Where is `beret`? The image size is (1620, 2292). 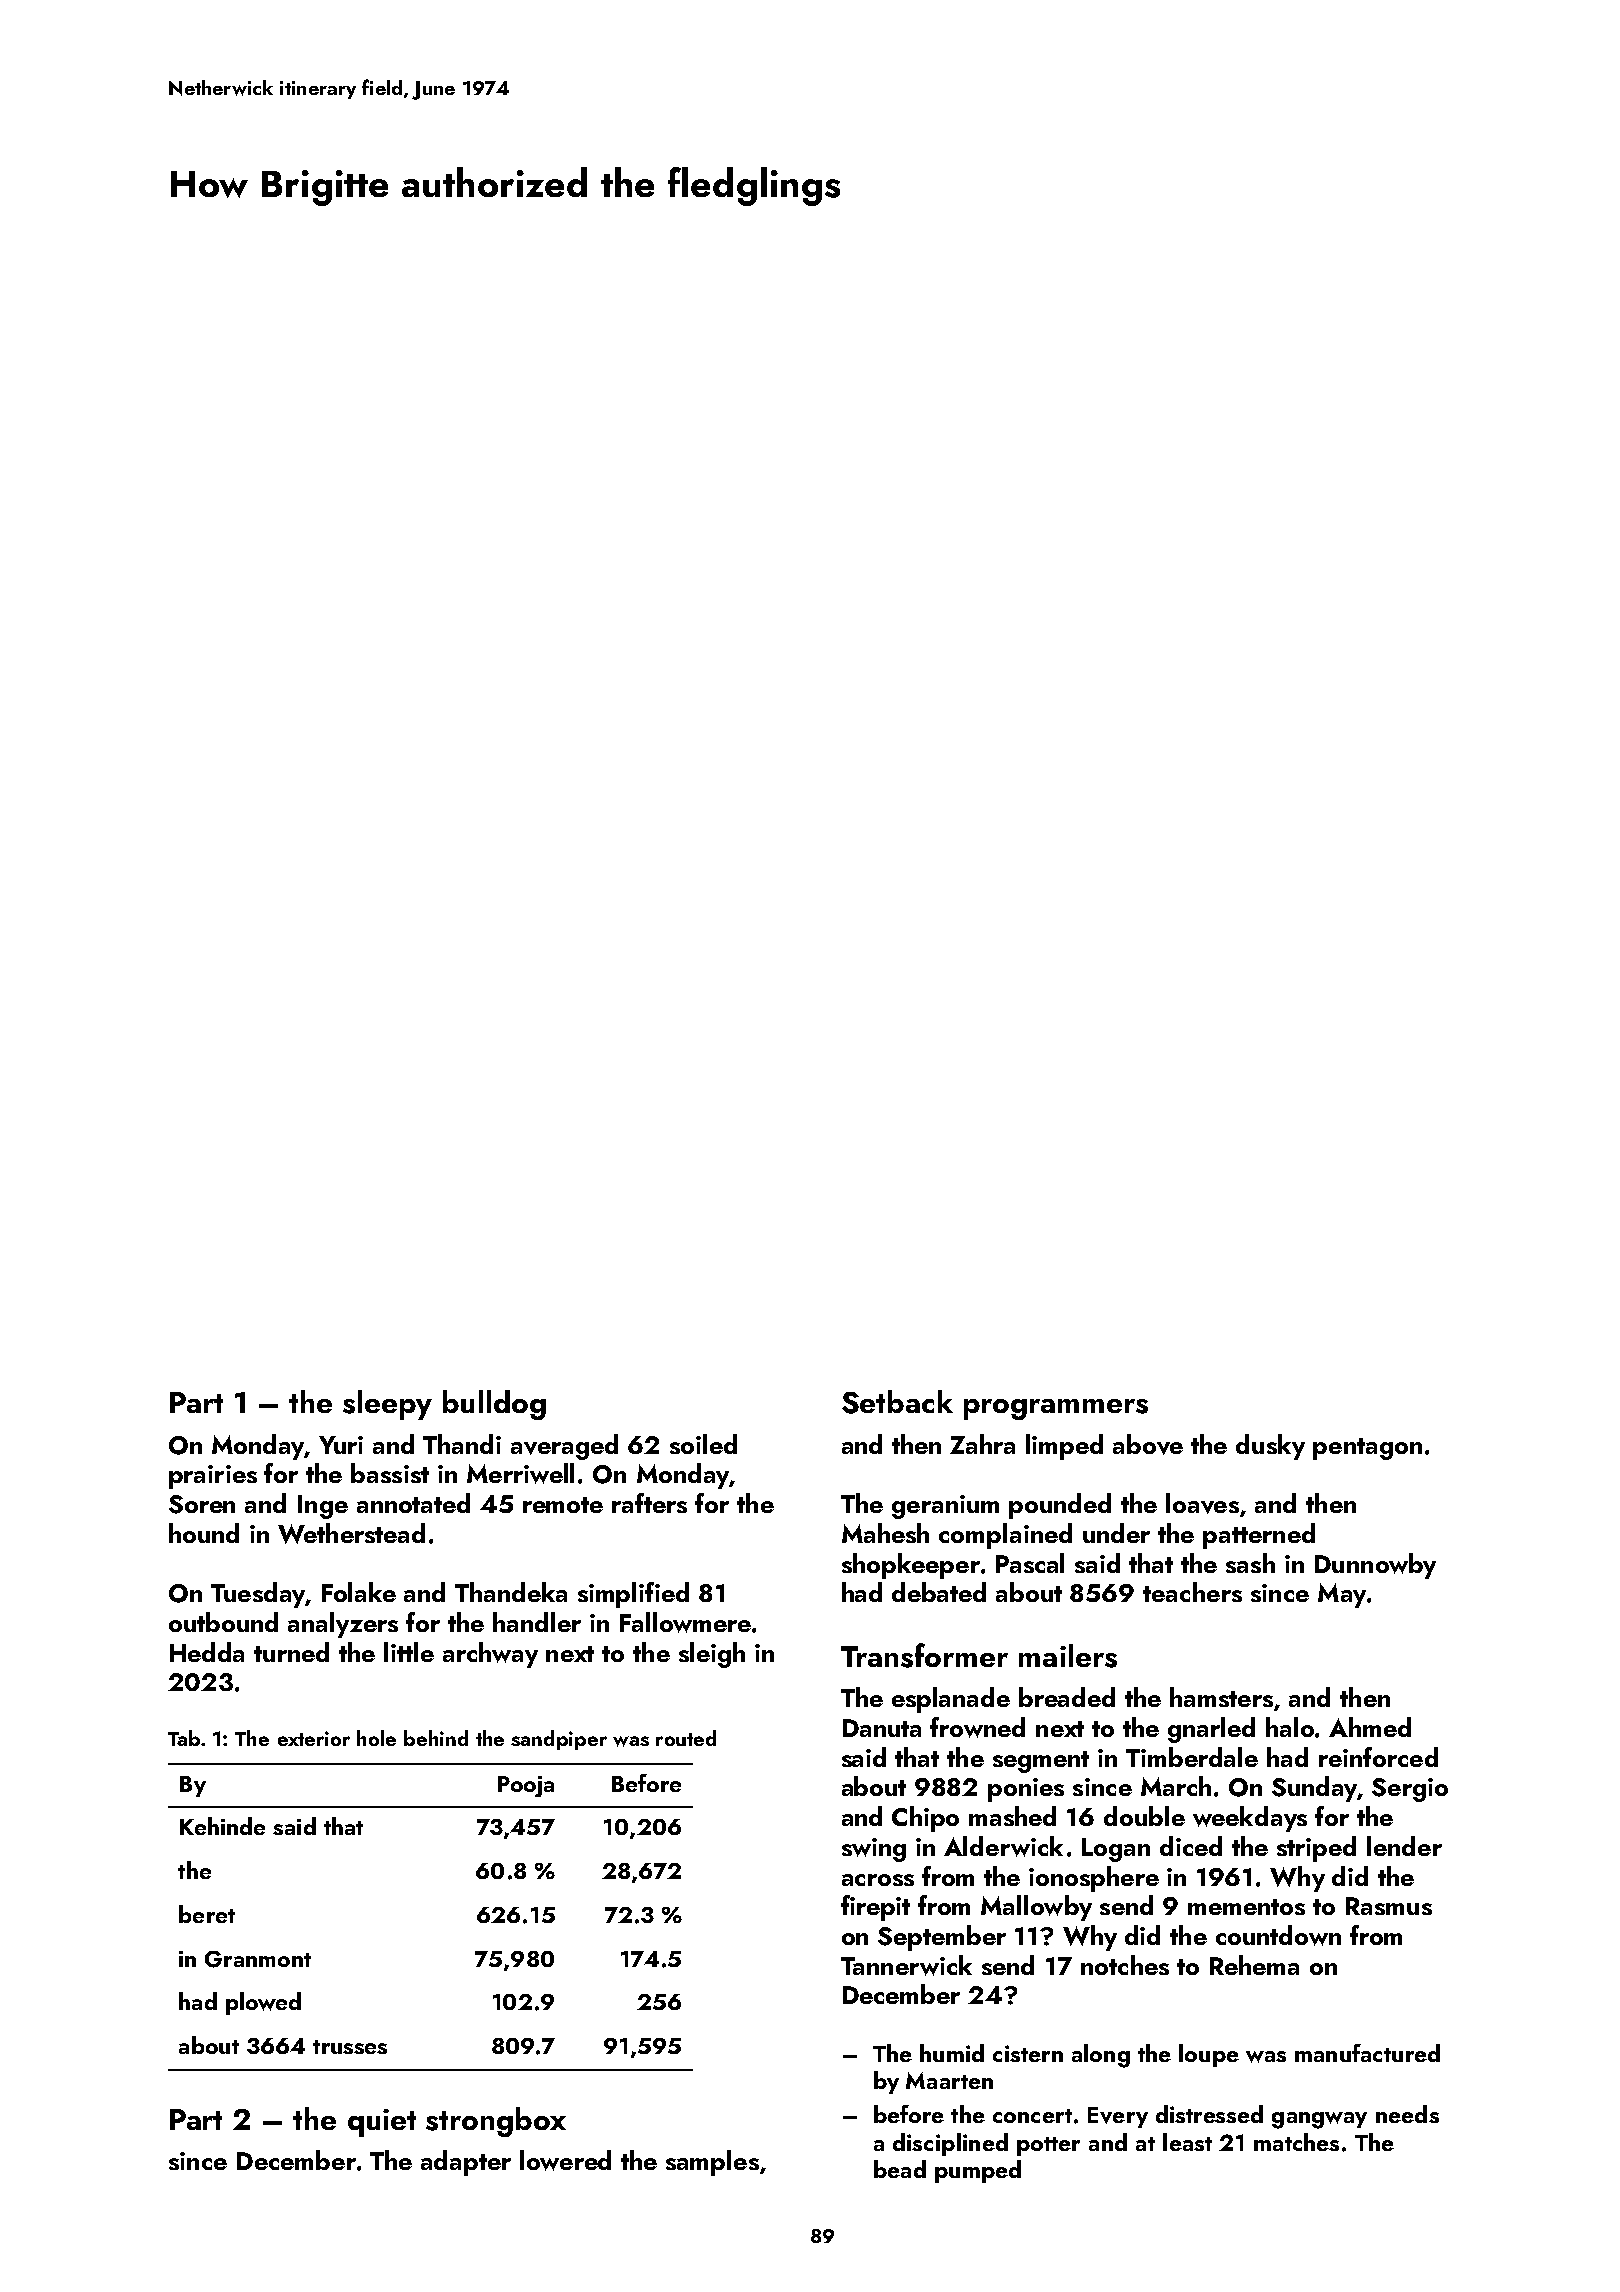 beret is located at coordinates (207, 1914).
